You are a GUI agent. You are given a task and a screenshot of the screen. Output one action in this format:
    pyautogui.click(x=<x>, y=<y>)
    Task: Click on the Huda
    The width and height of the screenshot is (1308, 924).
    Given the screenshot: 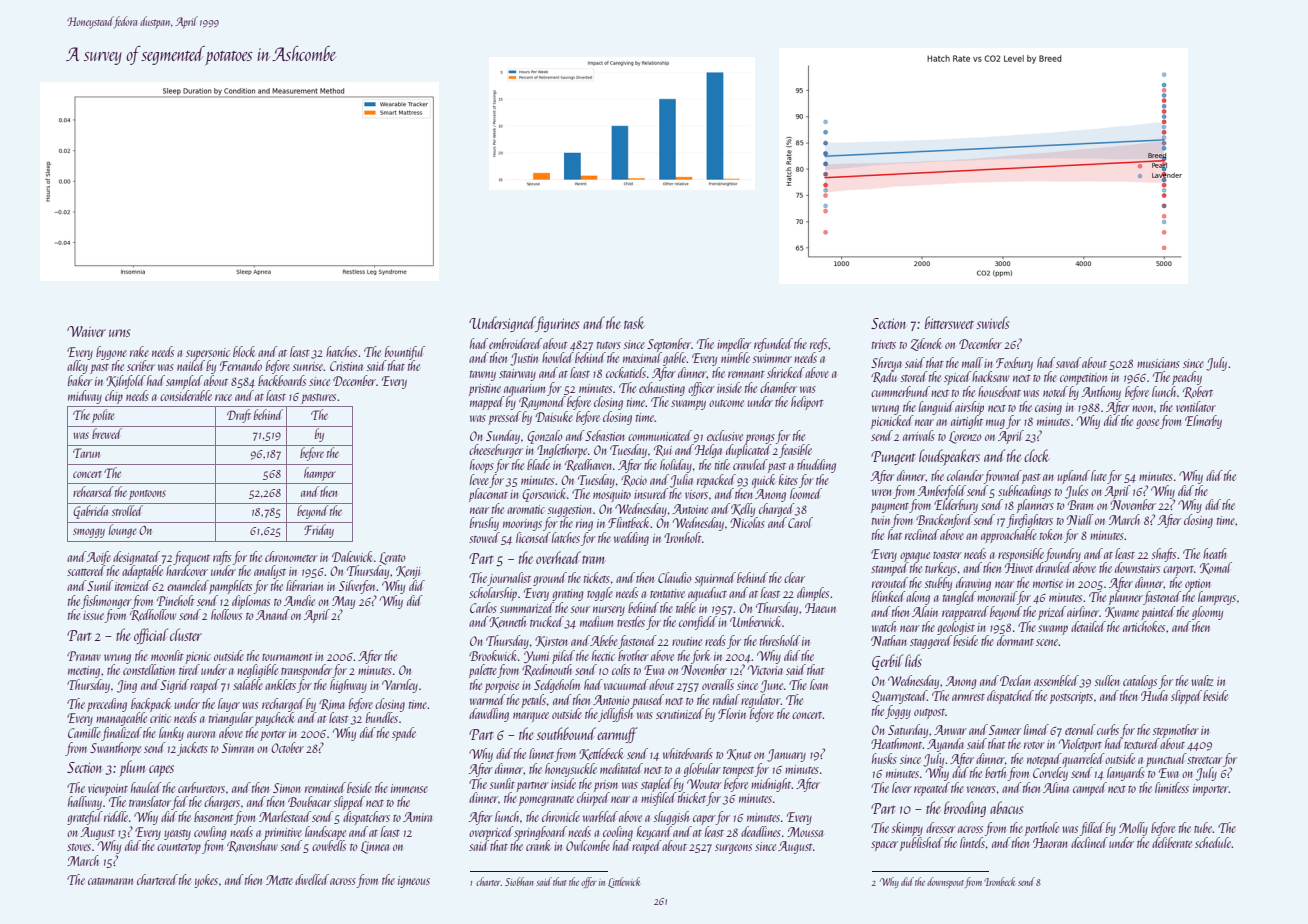 What is the action you would take?
    pyautogui.click(x=1154, y=695)
